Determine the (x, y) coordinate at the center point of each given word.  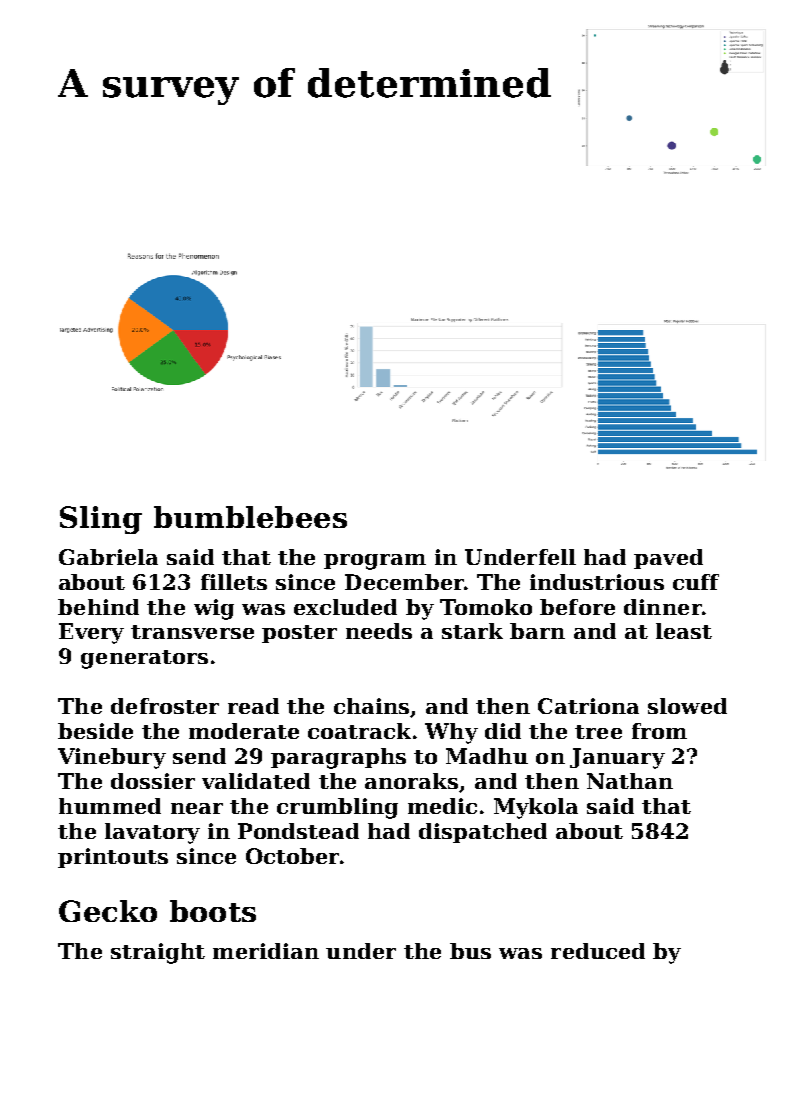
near (197, 808)
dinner (663, 607)
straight (158, 953)
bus (470, 951)
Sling (101, 520)
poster (299, 634)
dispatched (483, 833)
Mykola (536, 808)
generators (144, 659)
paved (668, 559)
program (375, 562)
